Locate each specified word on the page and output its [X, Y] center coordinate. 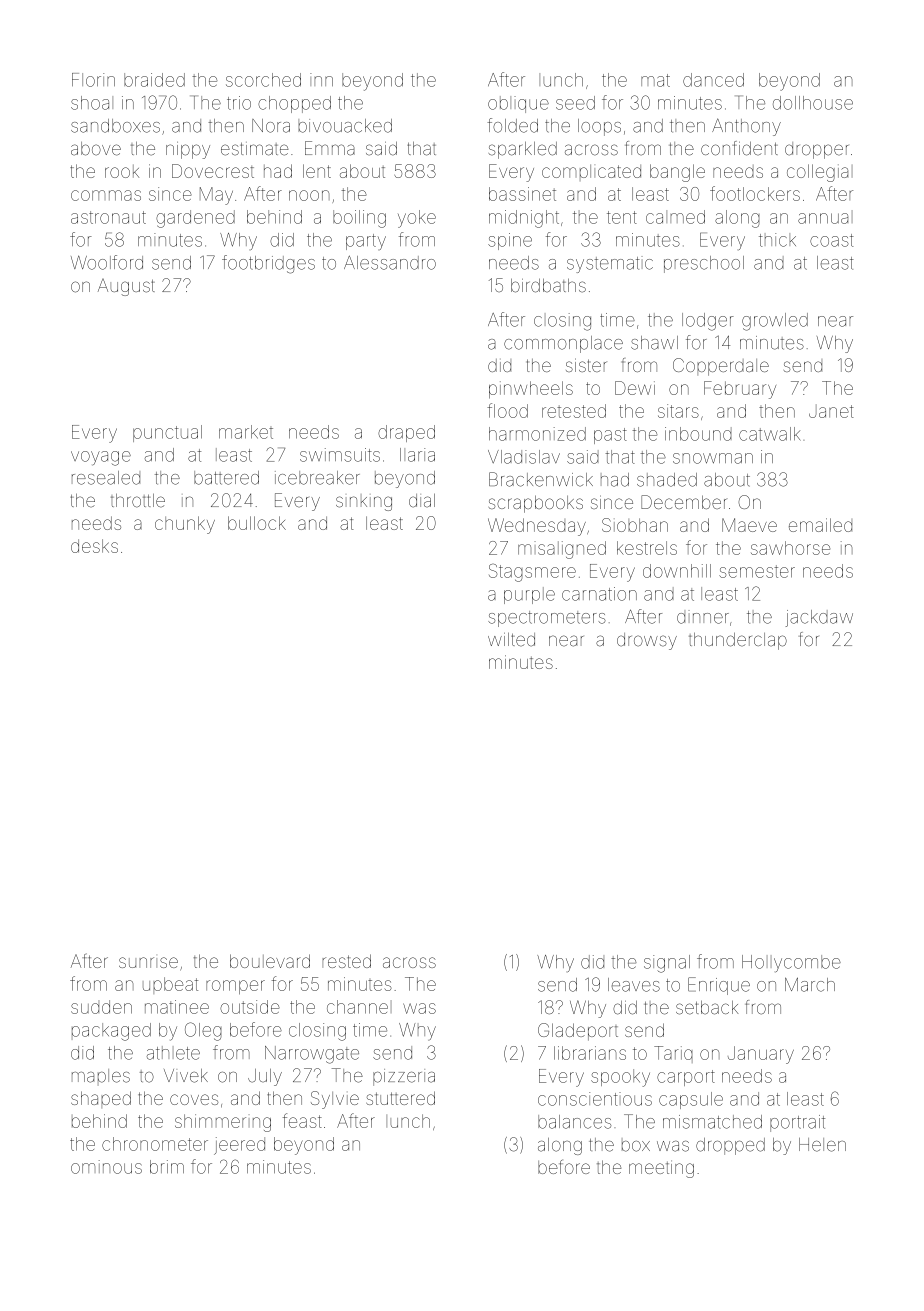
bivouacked [345, 126]
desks [94, 546]
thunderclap [738, 641]
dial [422, 501]
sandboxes [115, 126]
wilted [511, 640]
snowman [713, 458]
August [126, 287]
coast [832, 240]
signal [667, 964]
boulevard [270, 961]
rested [346, 961]
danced [713, 80]
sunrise [148, 962]
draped [406, 433]
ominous [106, 1167]
